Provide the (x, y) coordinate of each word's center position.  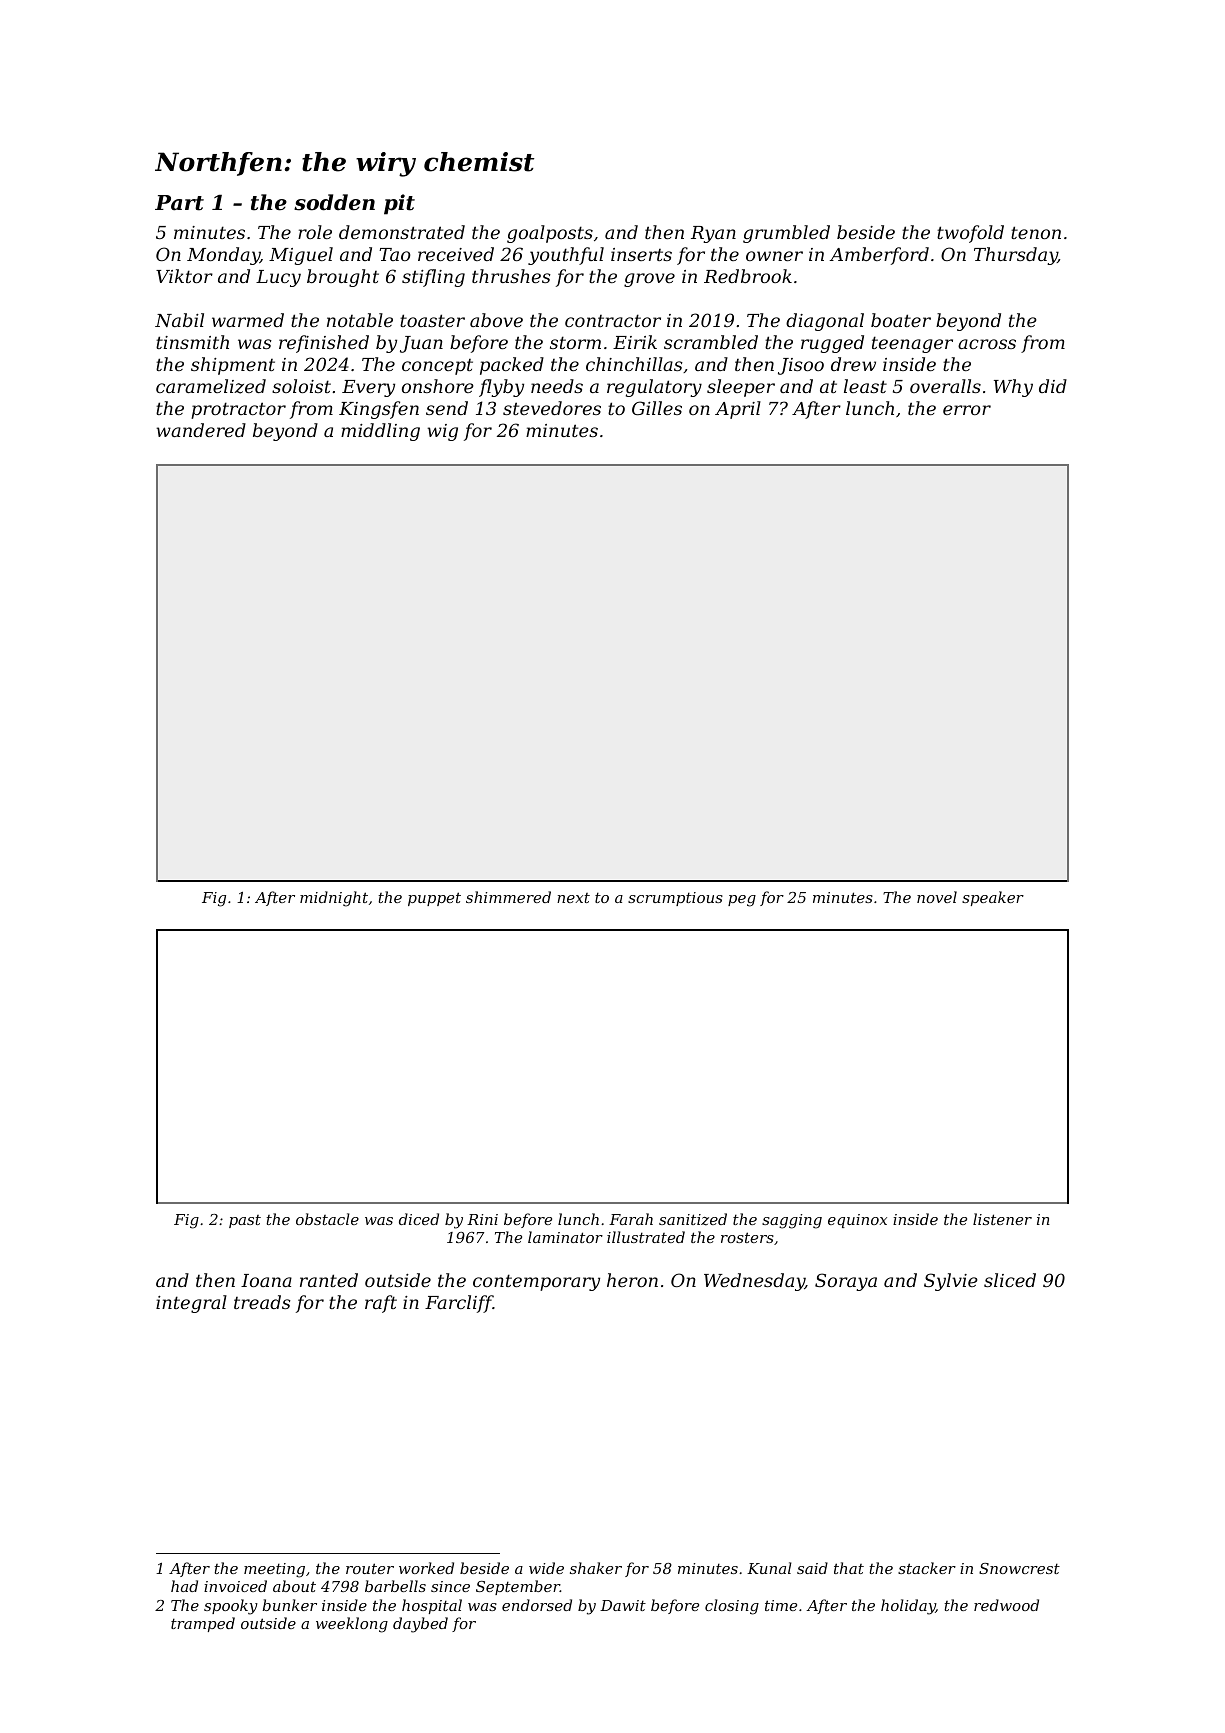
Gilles (657, 408)
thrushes (511, 276)
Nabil (179, 320)
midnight (334, 899)
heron (632, 1280)
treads (262, 1302)
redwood (1006, 1605)
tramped (203, 1624)
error (967, 410)
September (518, 1587)
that (849, 1568)
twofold (970, 234)
